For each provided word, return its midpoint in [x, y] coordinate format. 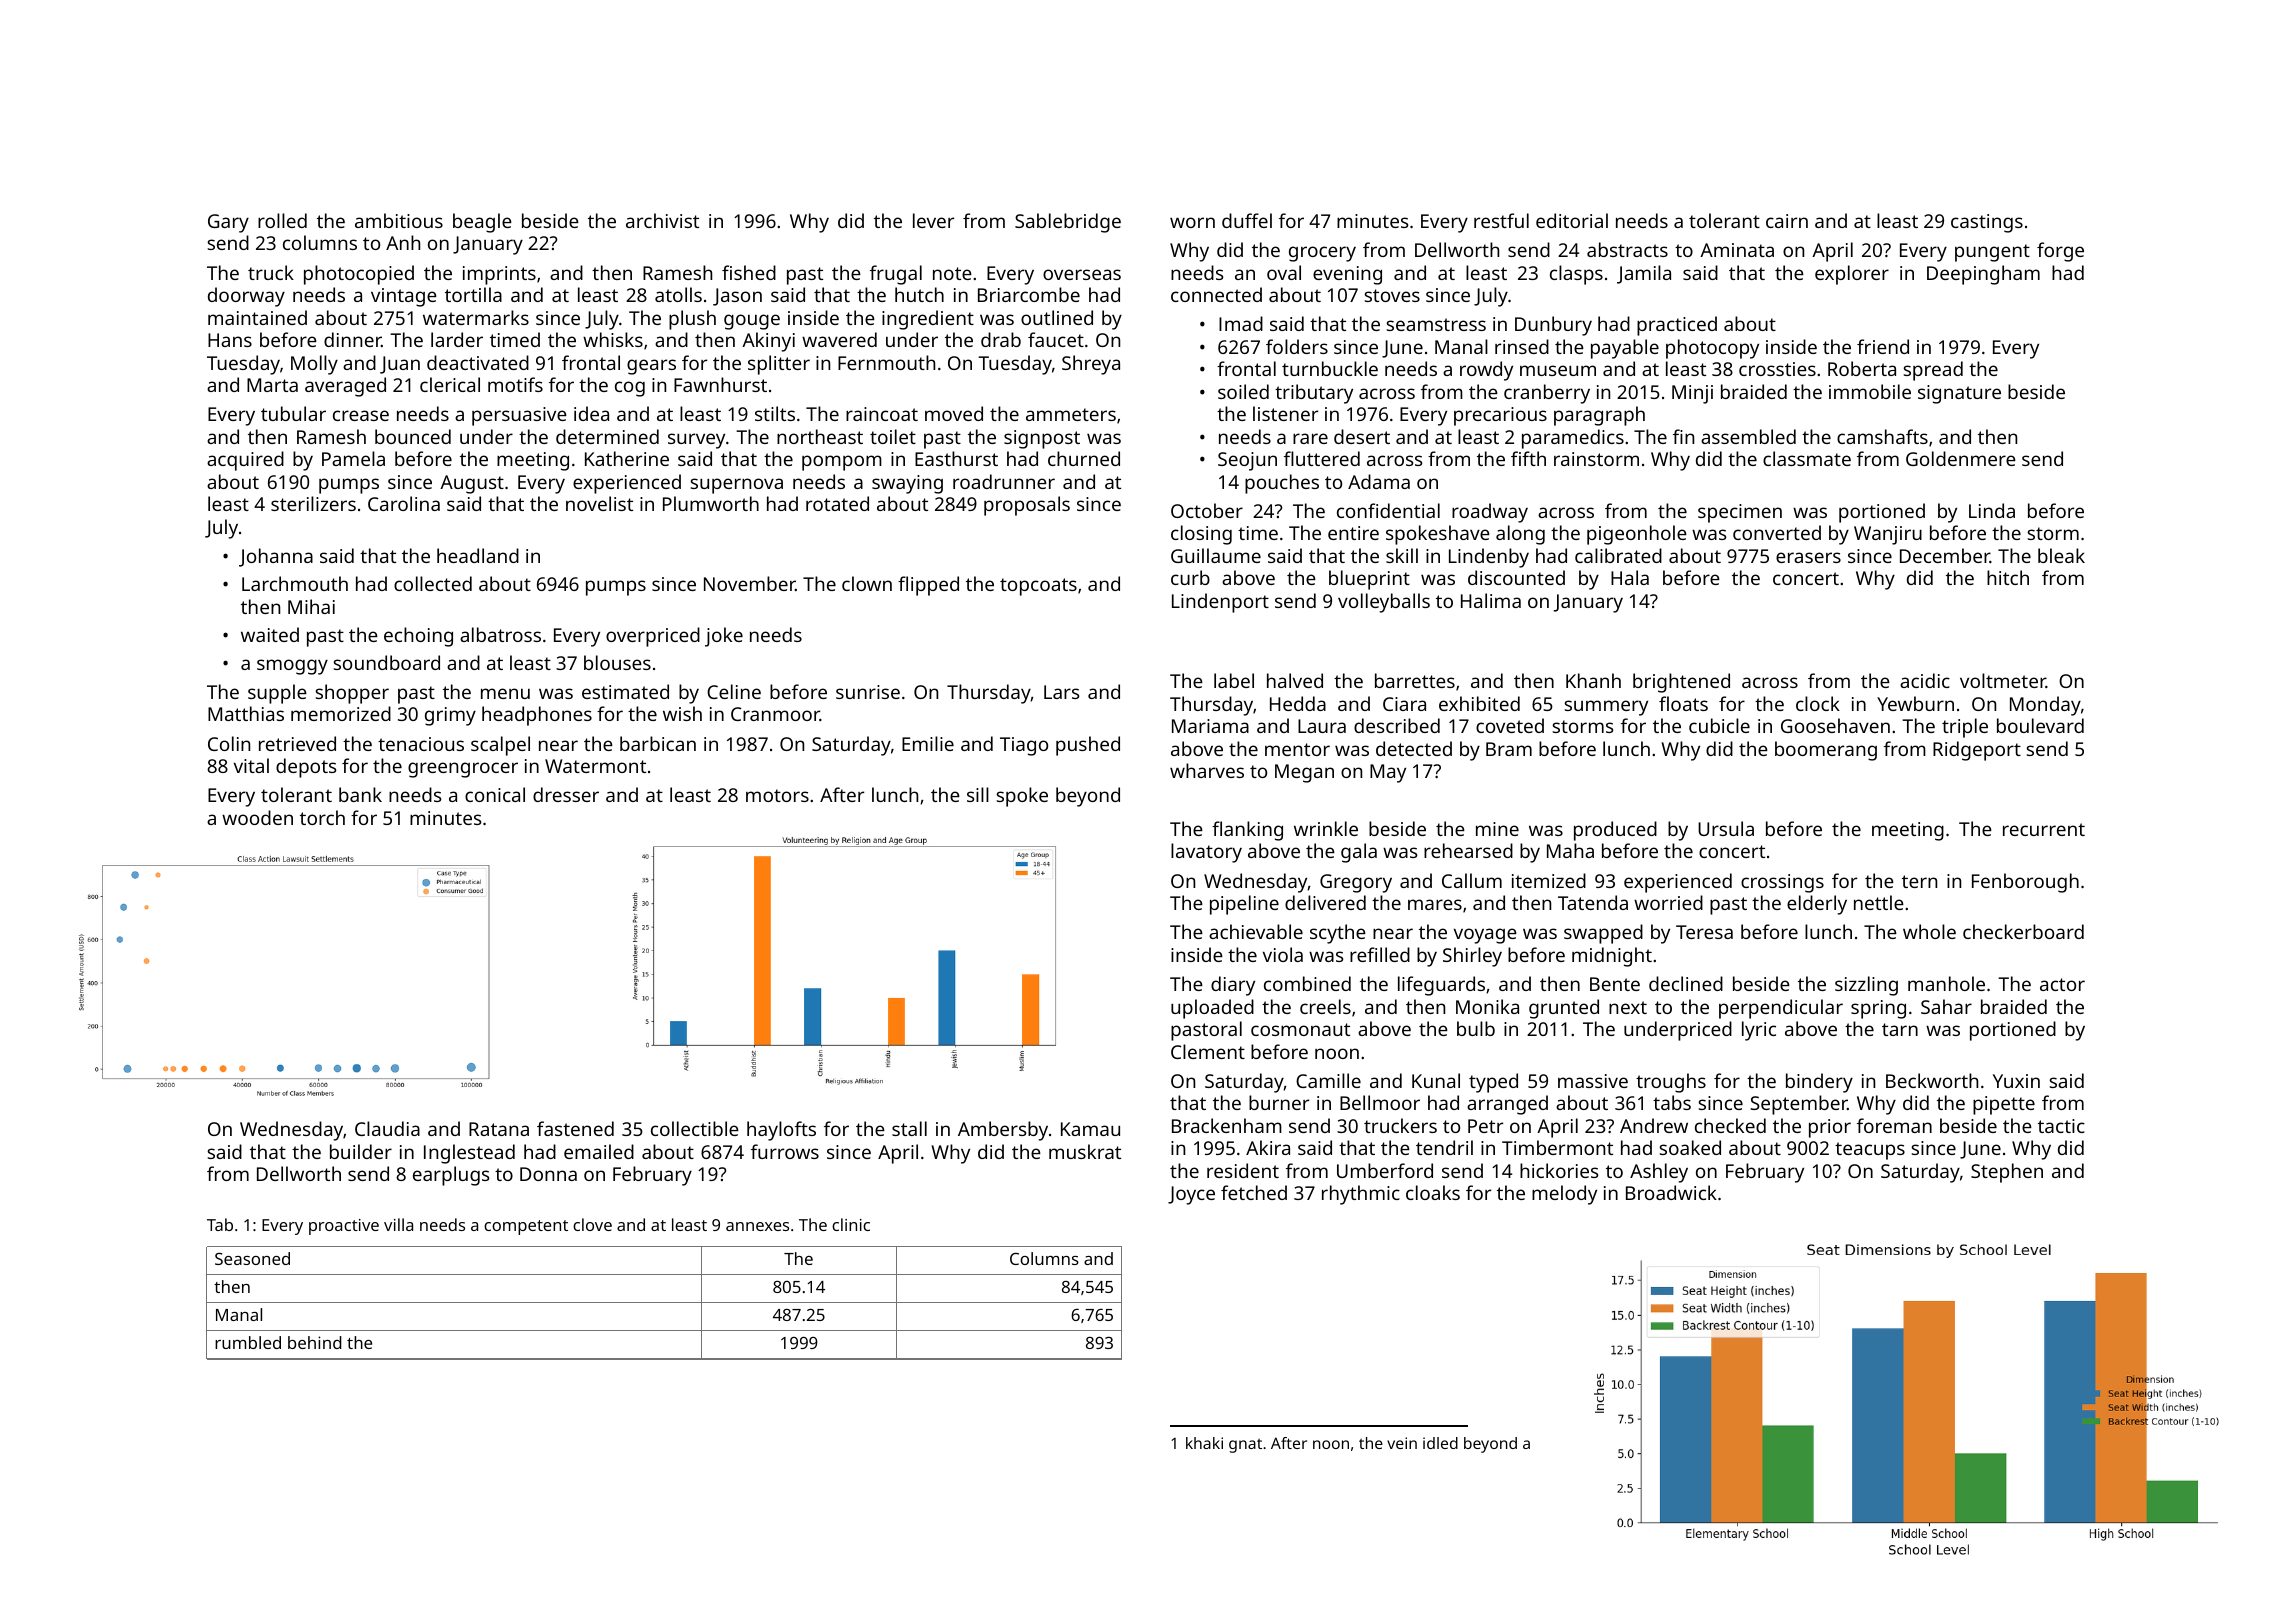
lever [933, 220]
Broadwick [1671, 1192]
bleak [2061, 555]
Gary [228, 223]
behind [315, 1342]
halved [1295, 680]
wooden [257, 817]
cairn [1787, 221]
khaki [1204, 1443]
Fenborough [2025, 883]
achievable [1256, 931]
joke [724, 637]
